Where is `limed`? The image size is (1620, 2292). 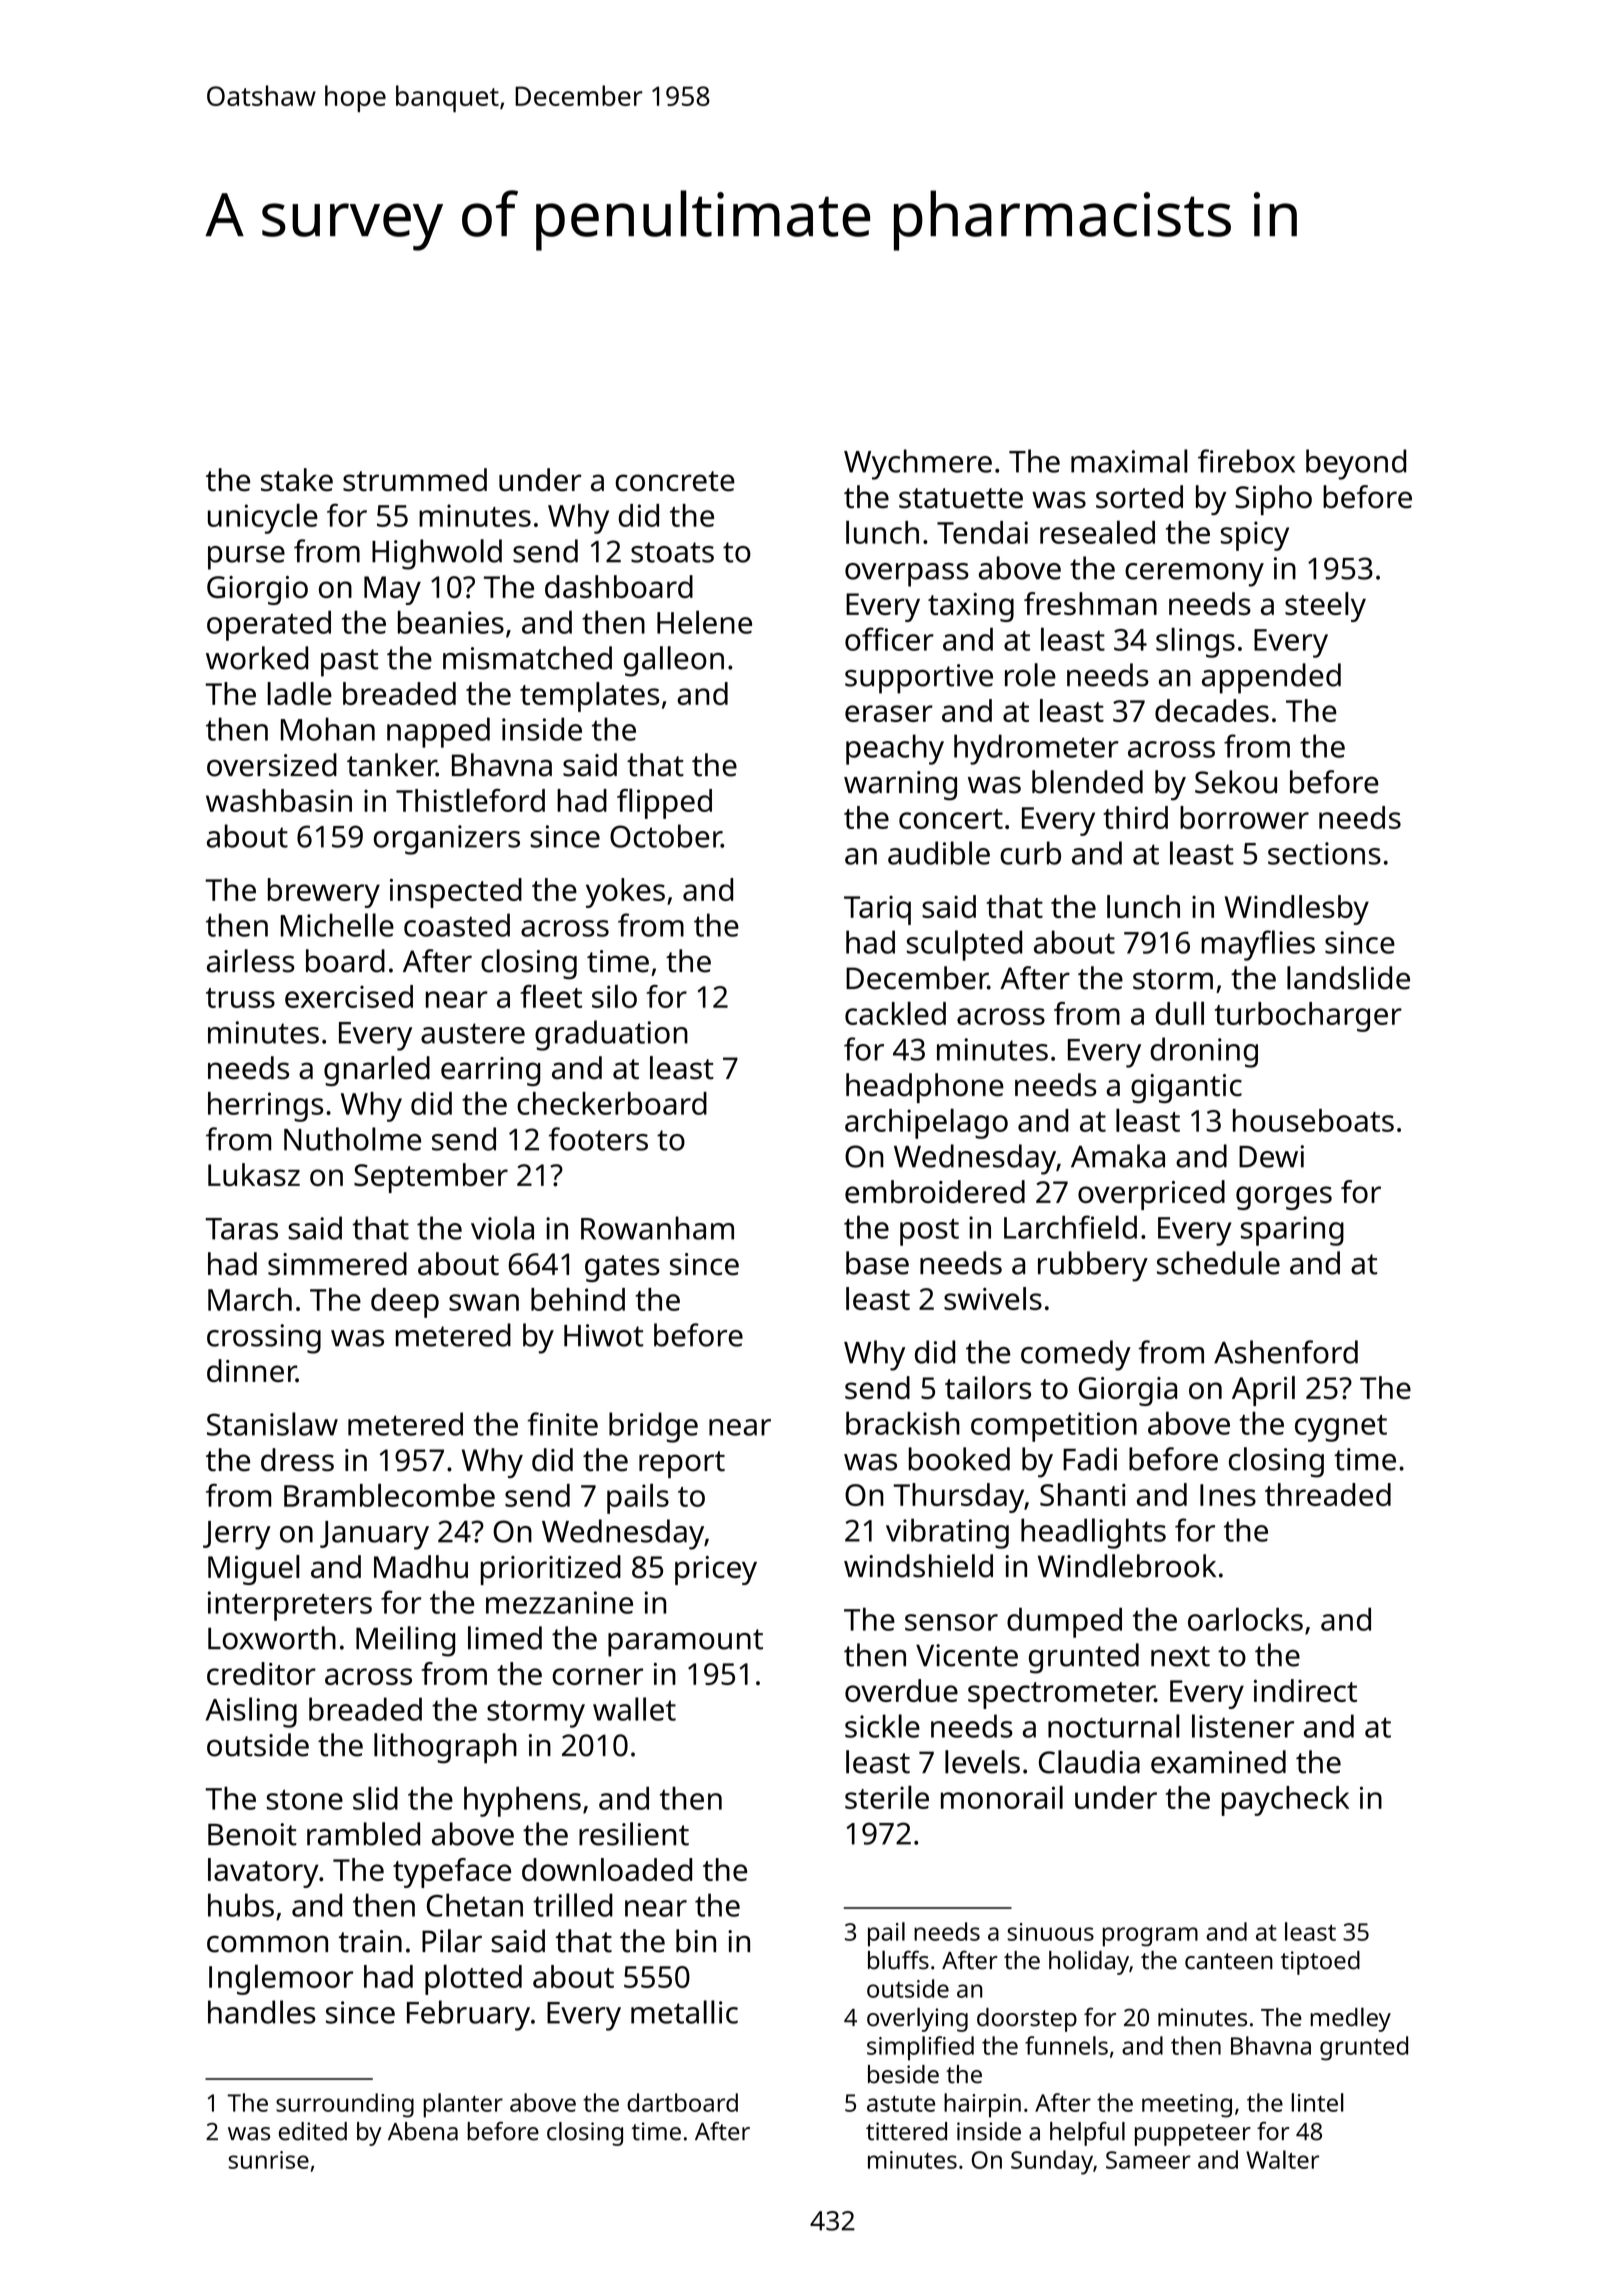 limed is located at coordinates (505, 1638).
